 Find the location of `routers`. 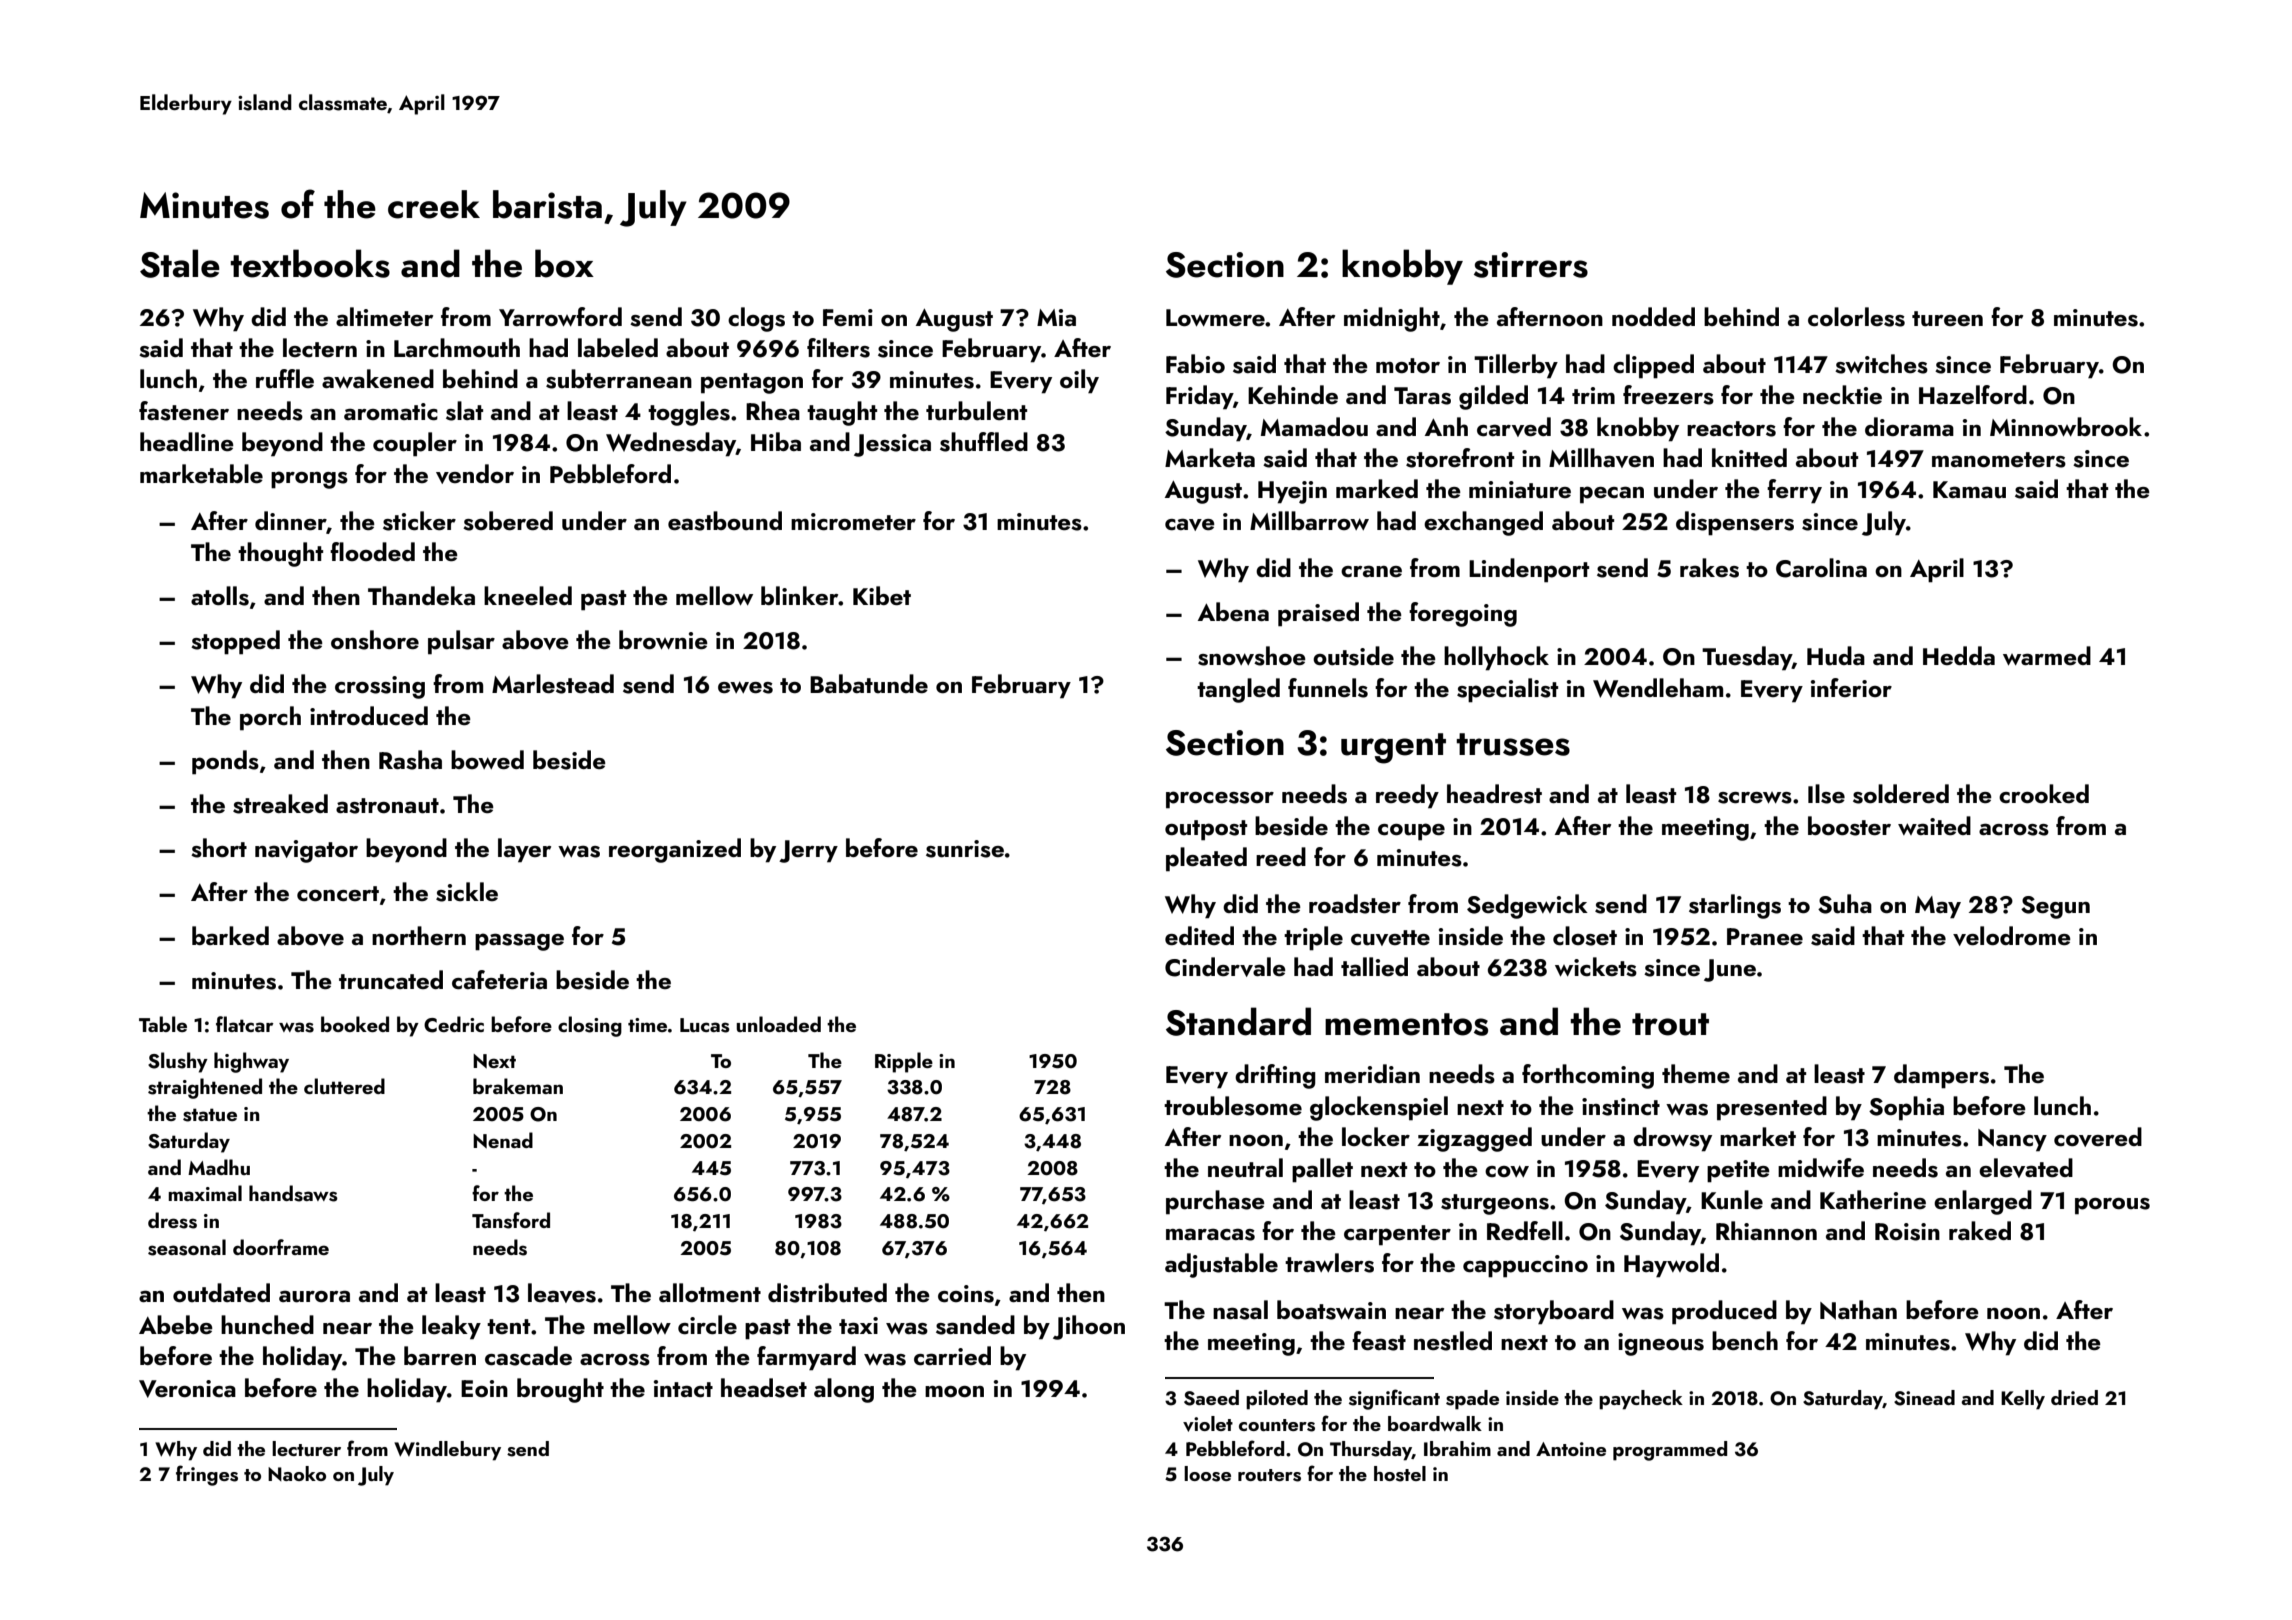

routers is located at coordinates (1269, 1475).
